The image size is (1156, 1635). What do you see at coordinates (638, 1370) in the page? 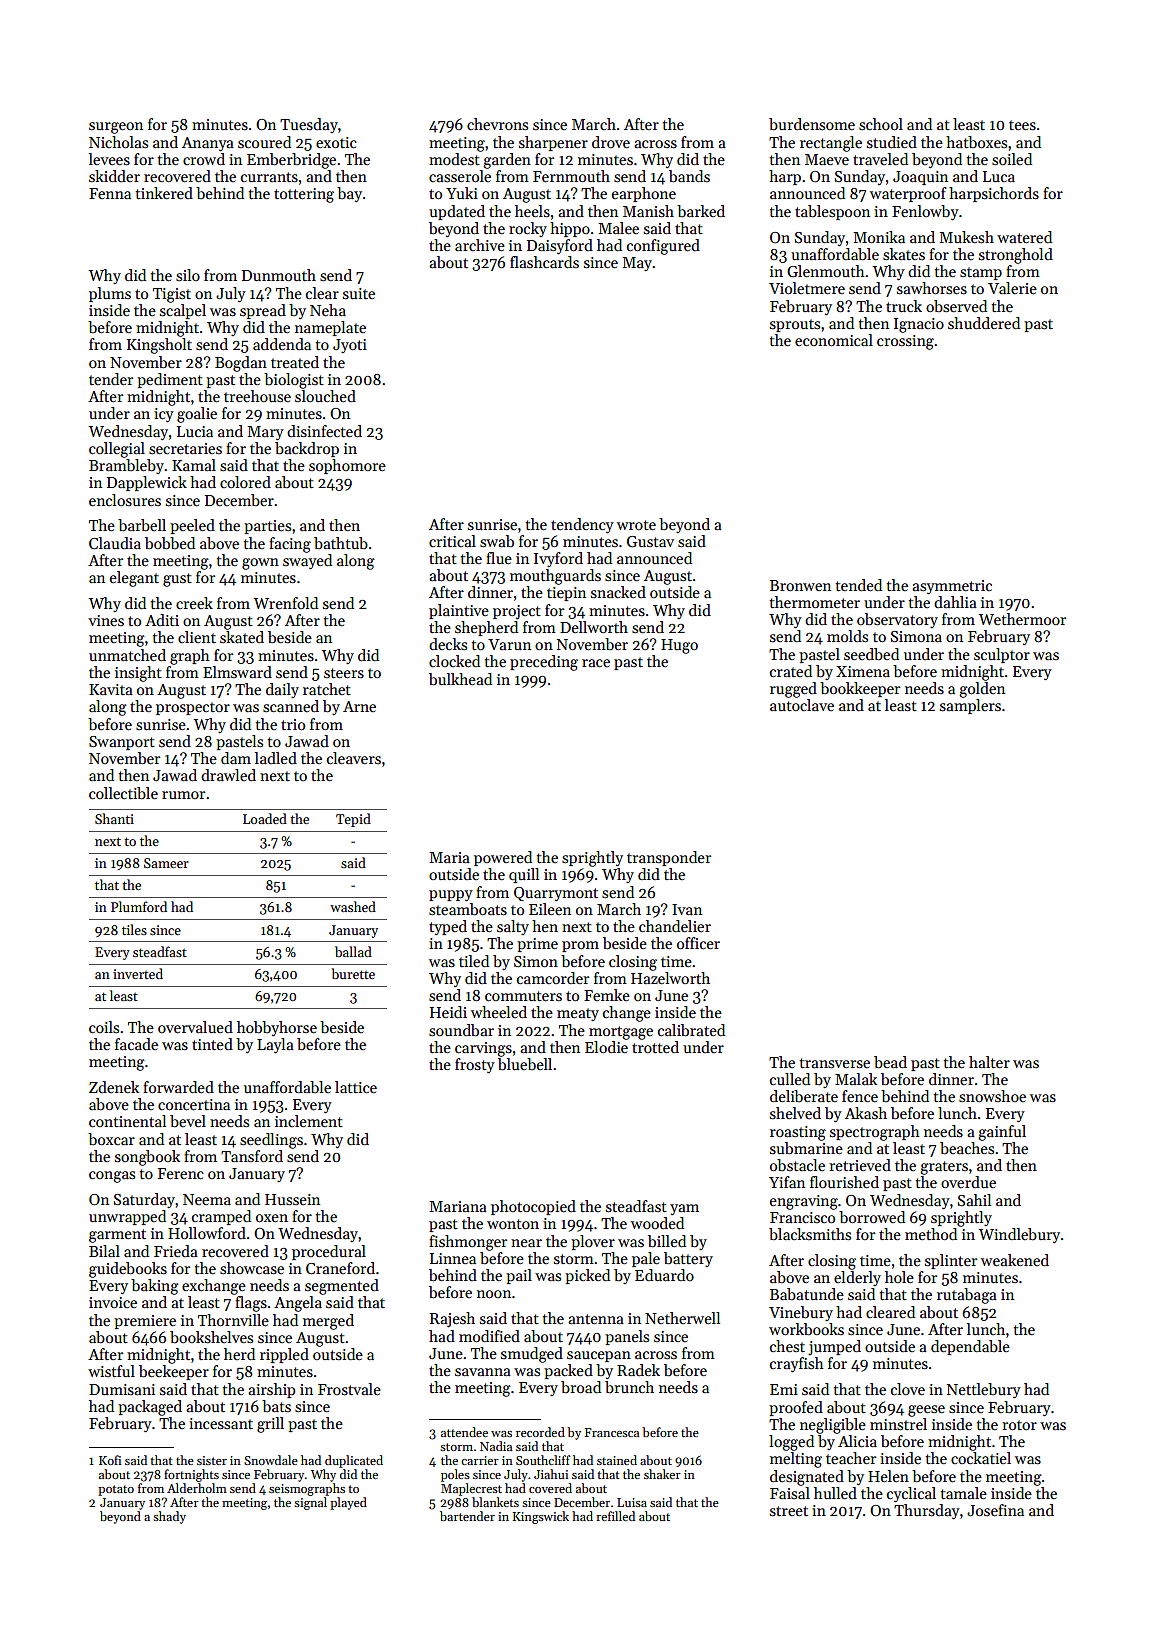
I see `Radek` at bounding box center [638, 1370].
